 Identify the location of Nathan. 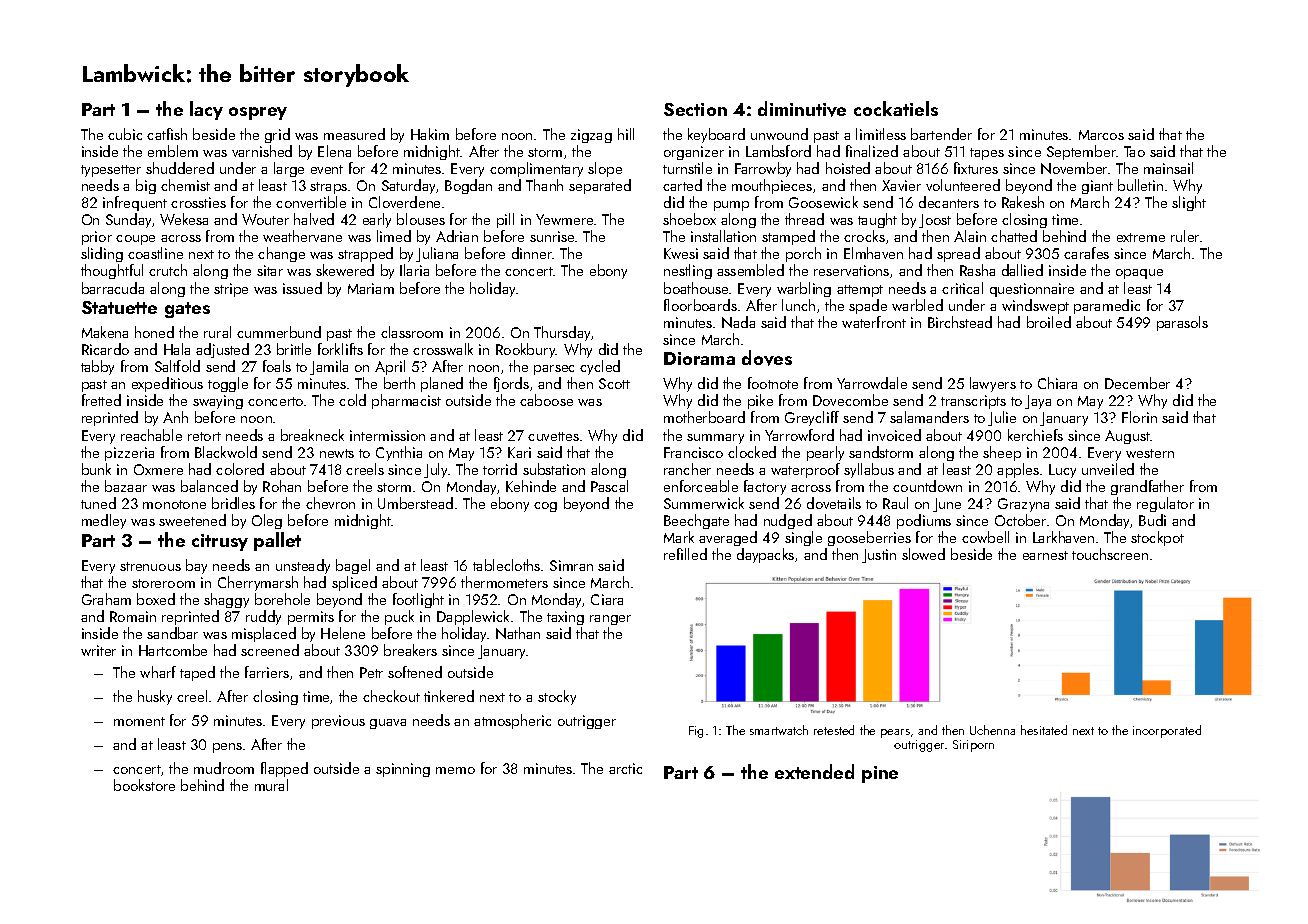
(518, 633).
